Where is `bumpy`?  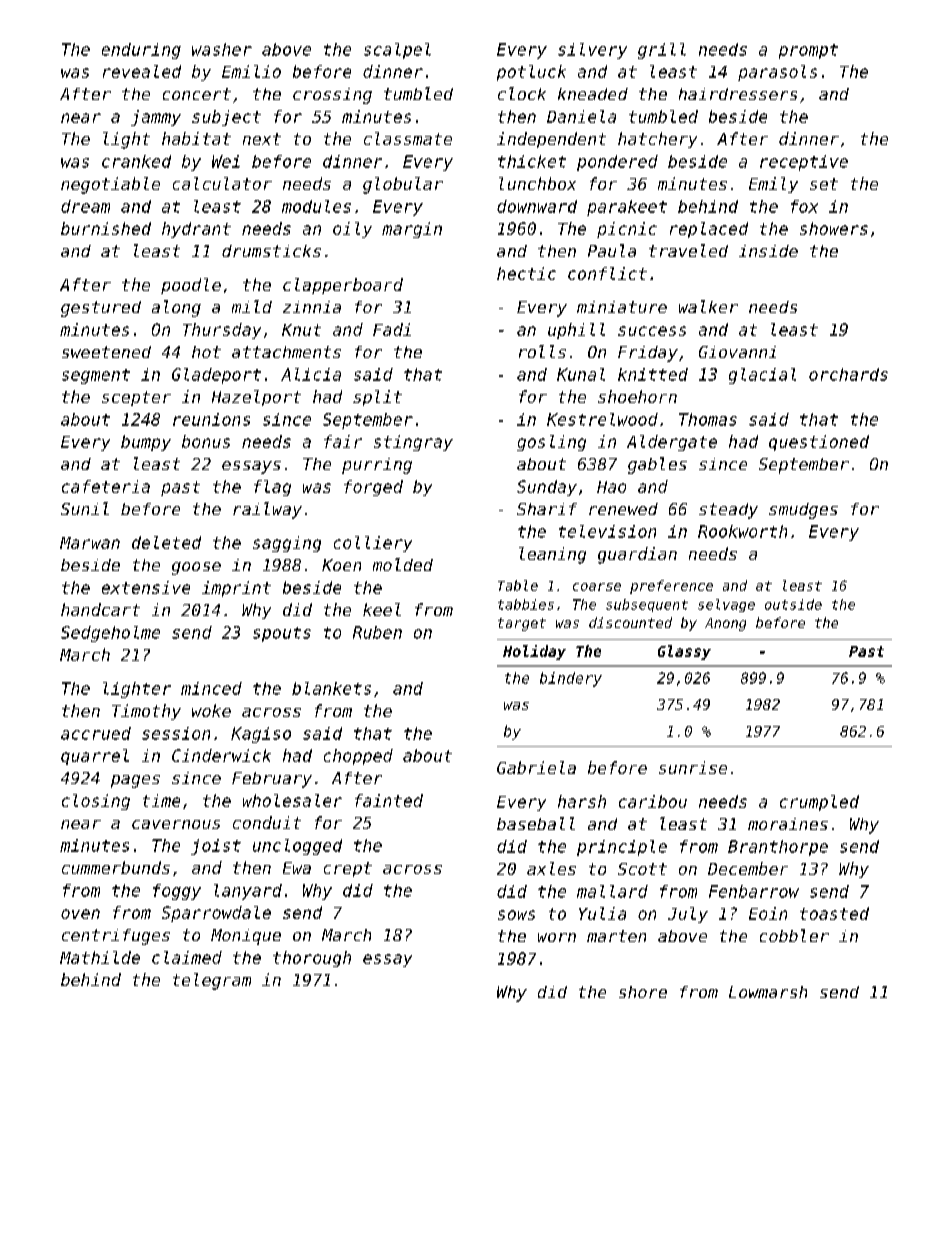 bumpy is located at coordinates (146, 443).
